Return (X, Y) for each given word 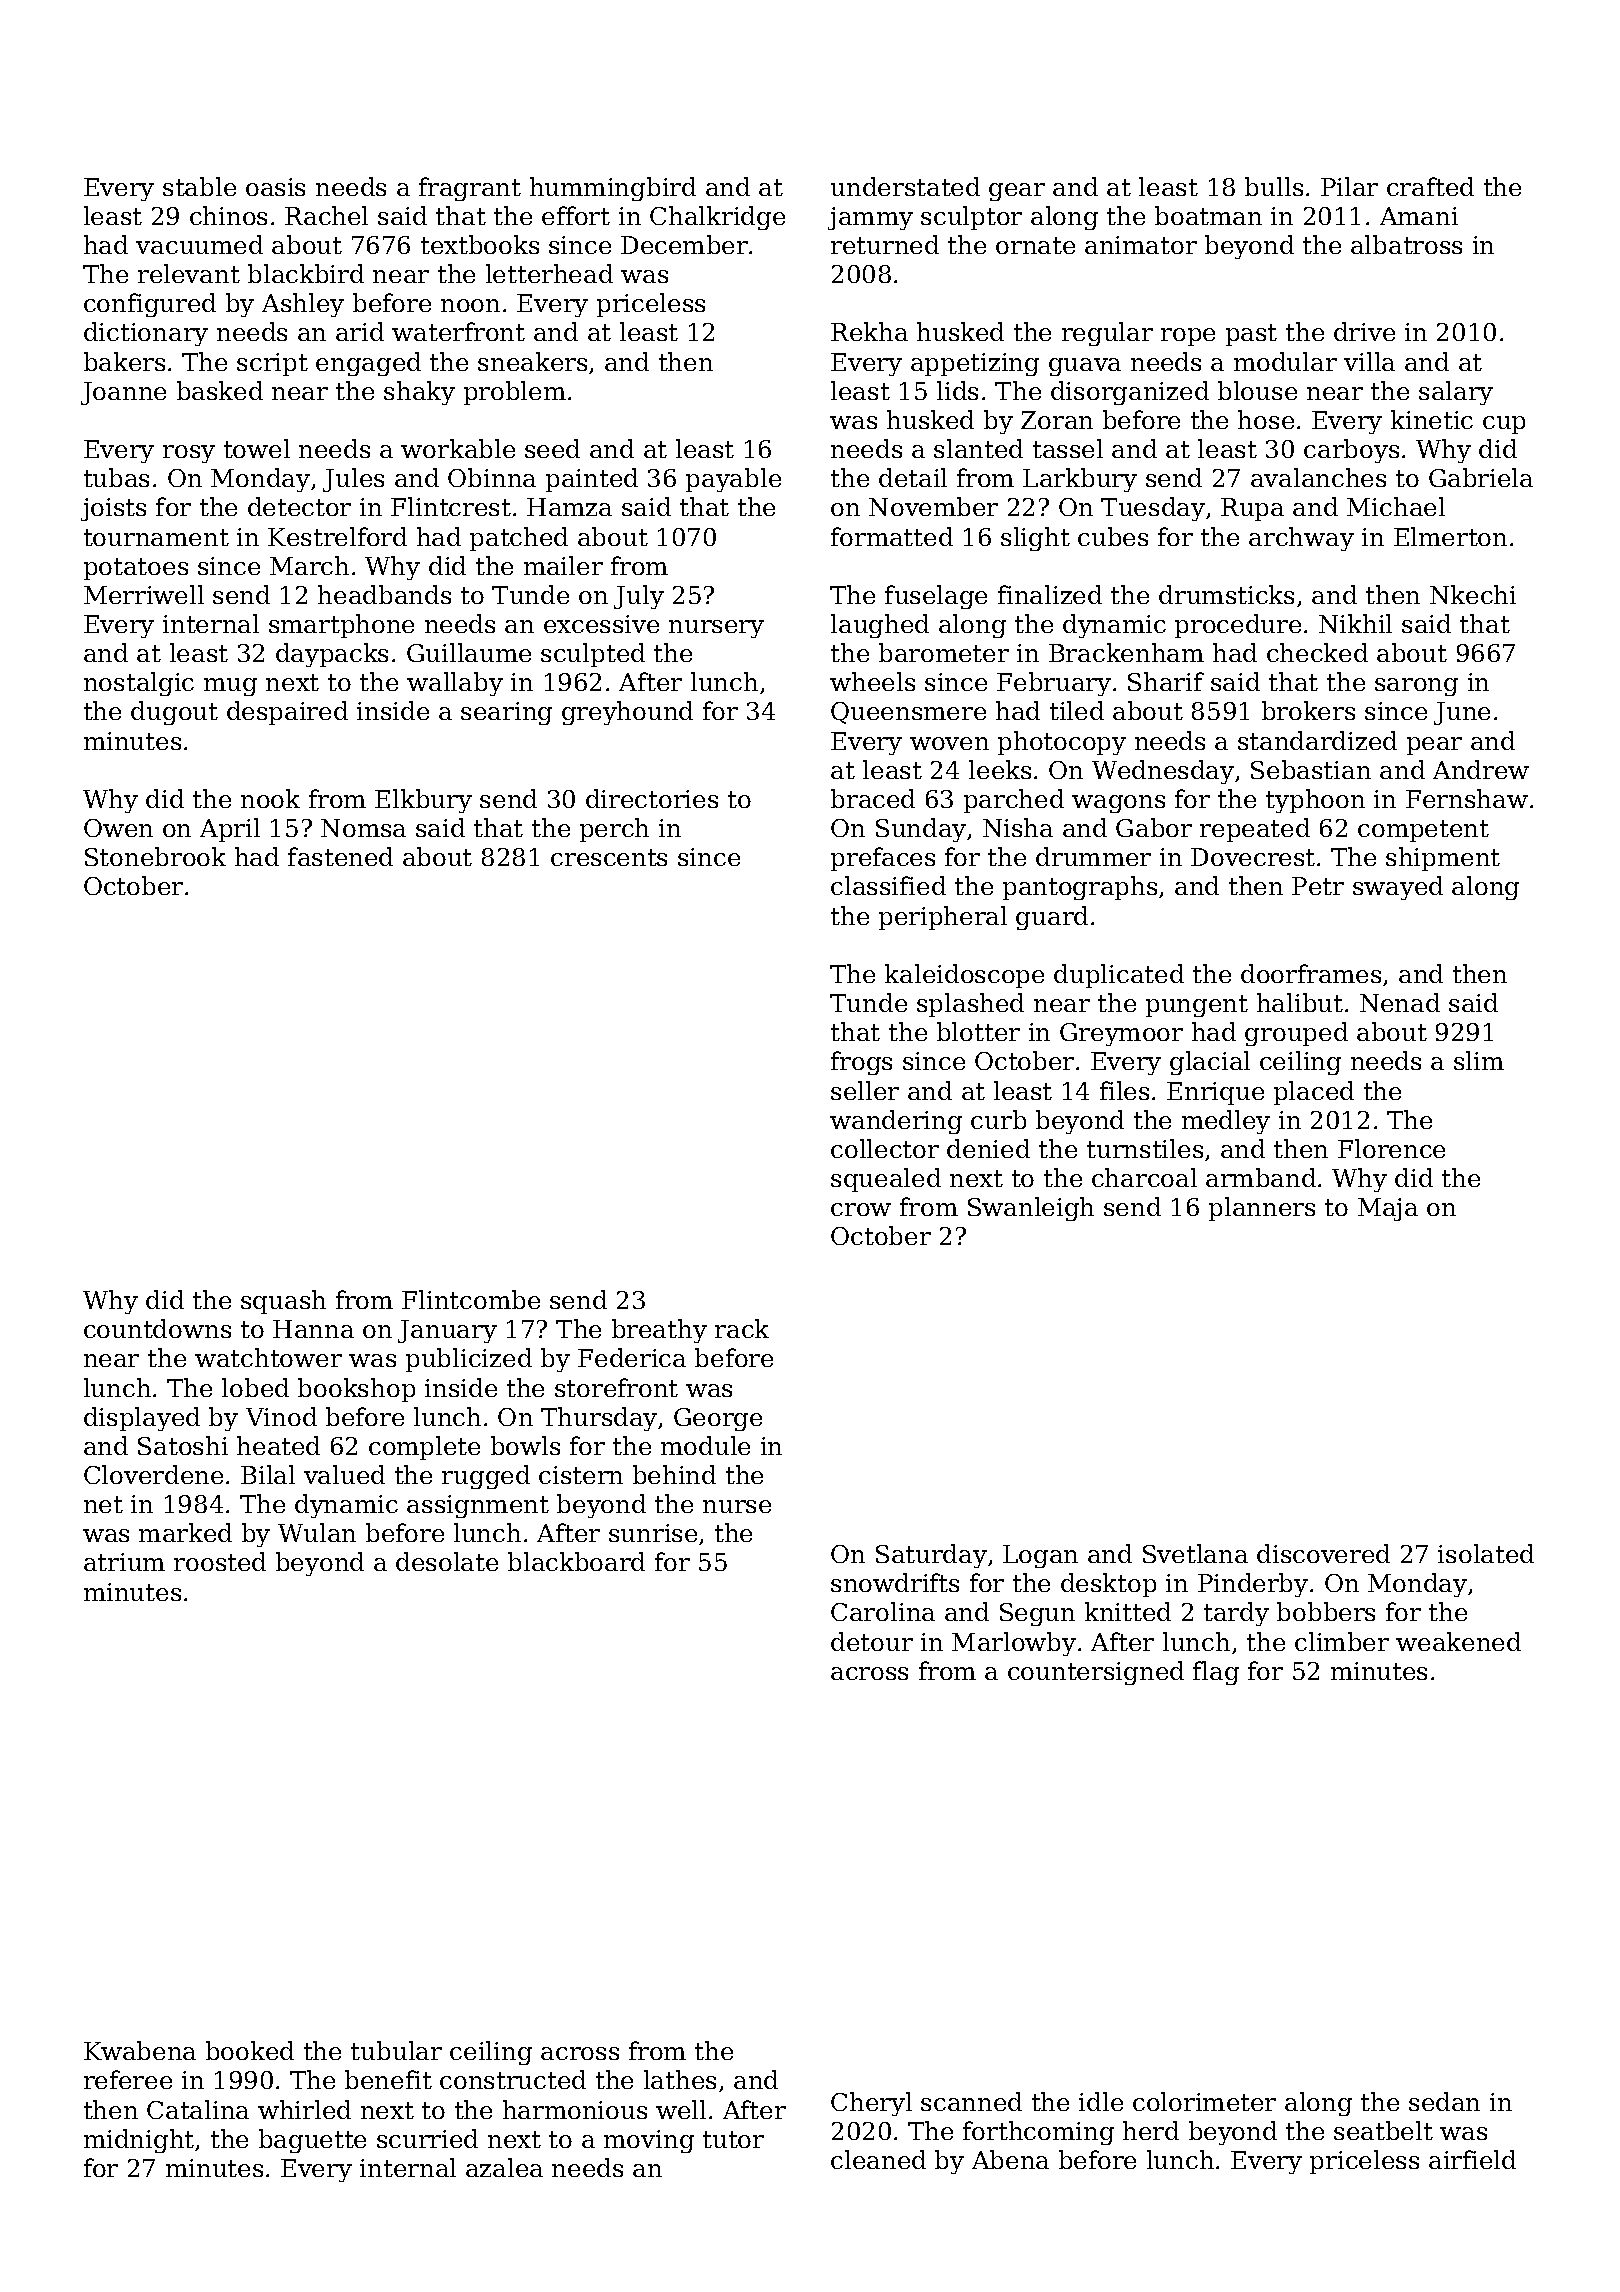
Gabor (1154, 827)
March (309, 565)
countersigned (1096, 1673)
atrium (124, 1562)
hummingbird (613, 189)
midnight (139, 2141)
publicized (469, 1360)
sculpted (593, 655)
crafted (1430, 186)
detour (872, 1641)
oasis (275, 187)
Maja (1388, 1209)
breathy (659, 1331)
